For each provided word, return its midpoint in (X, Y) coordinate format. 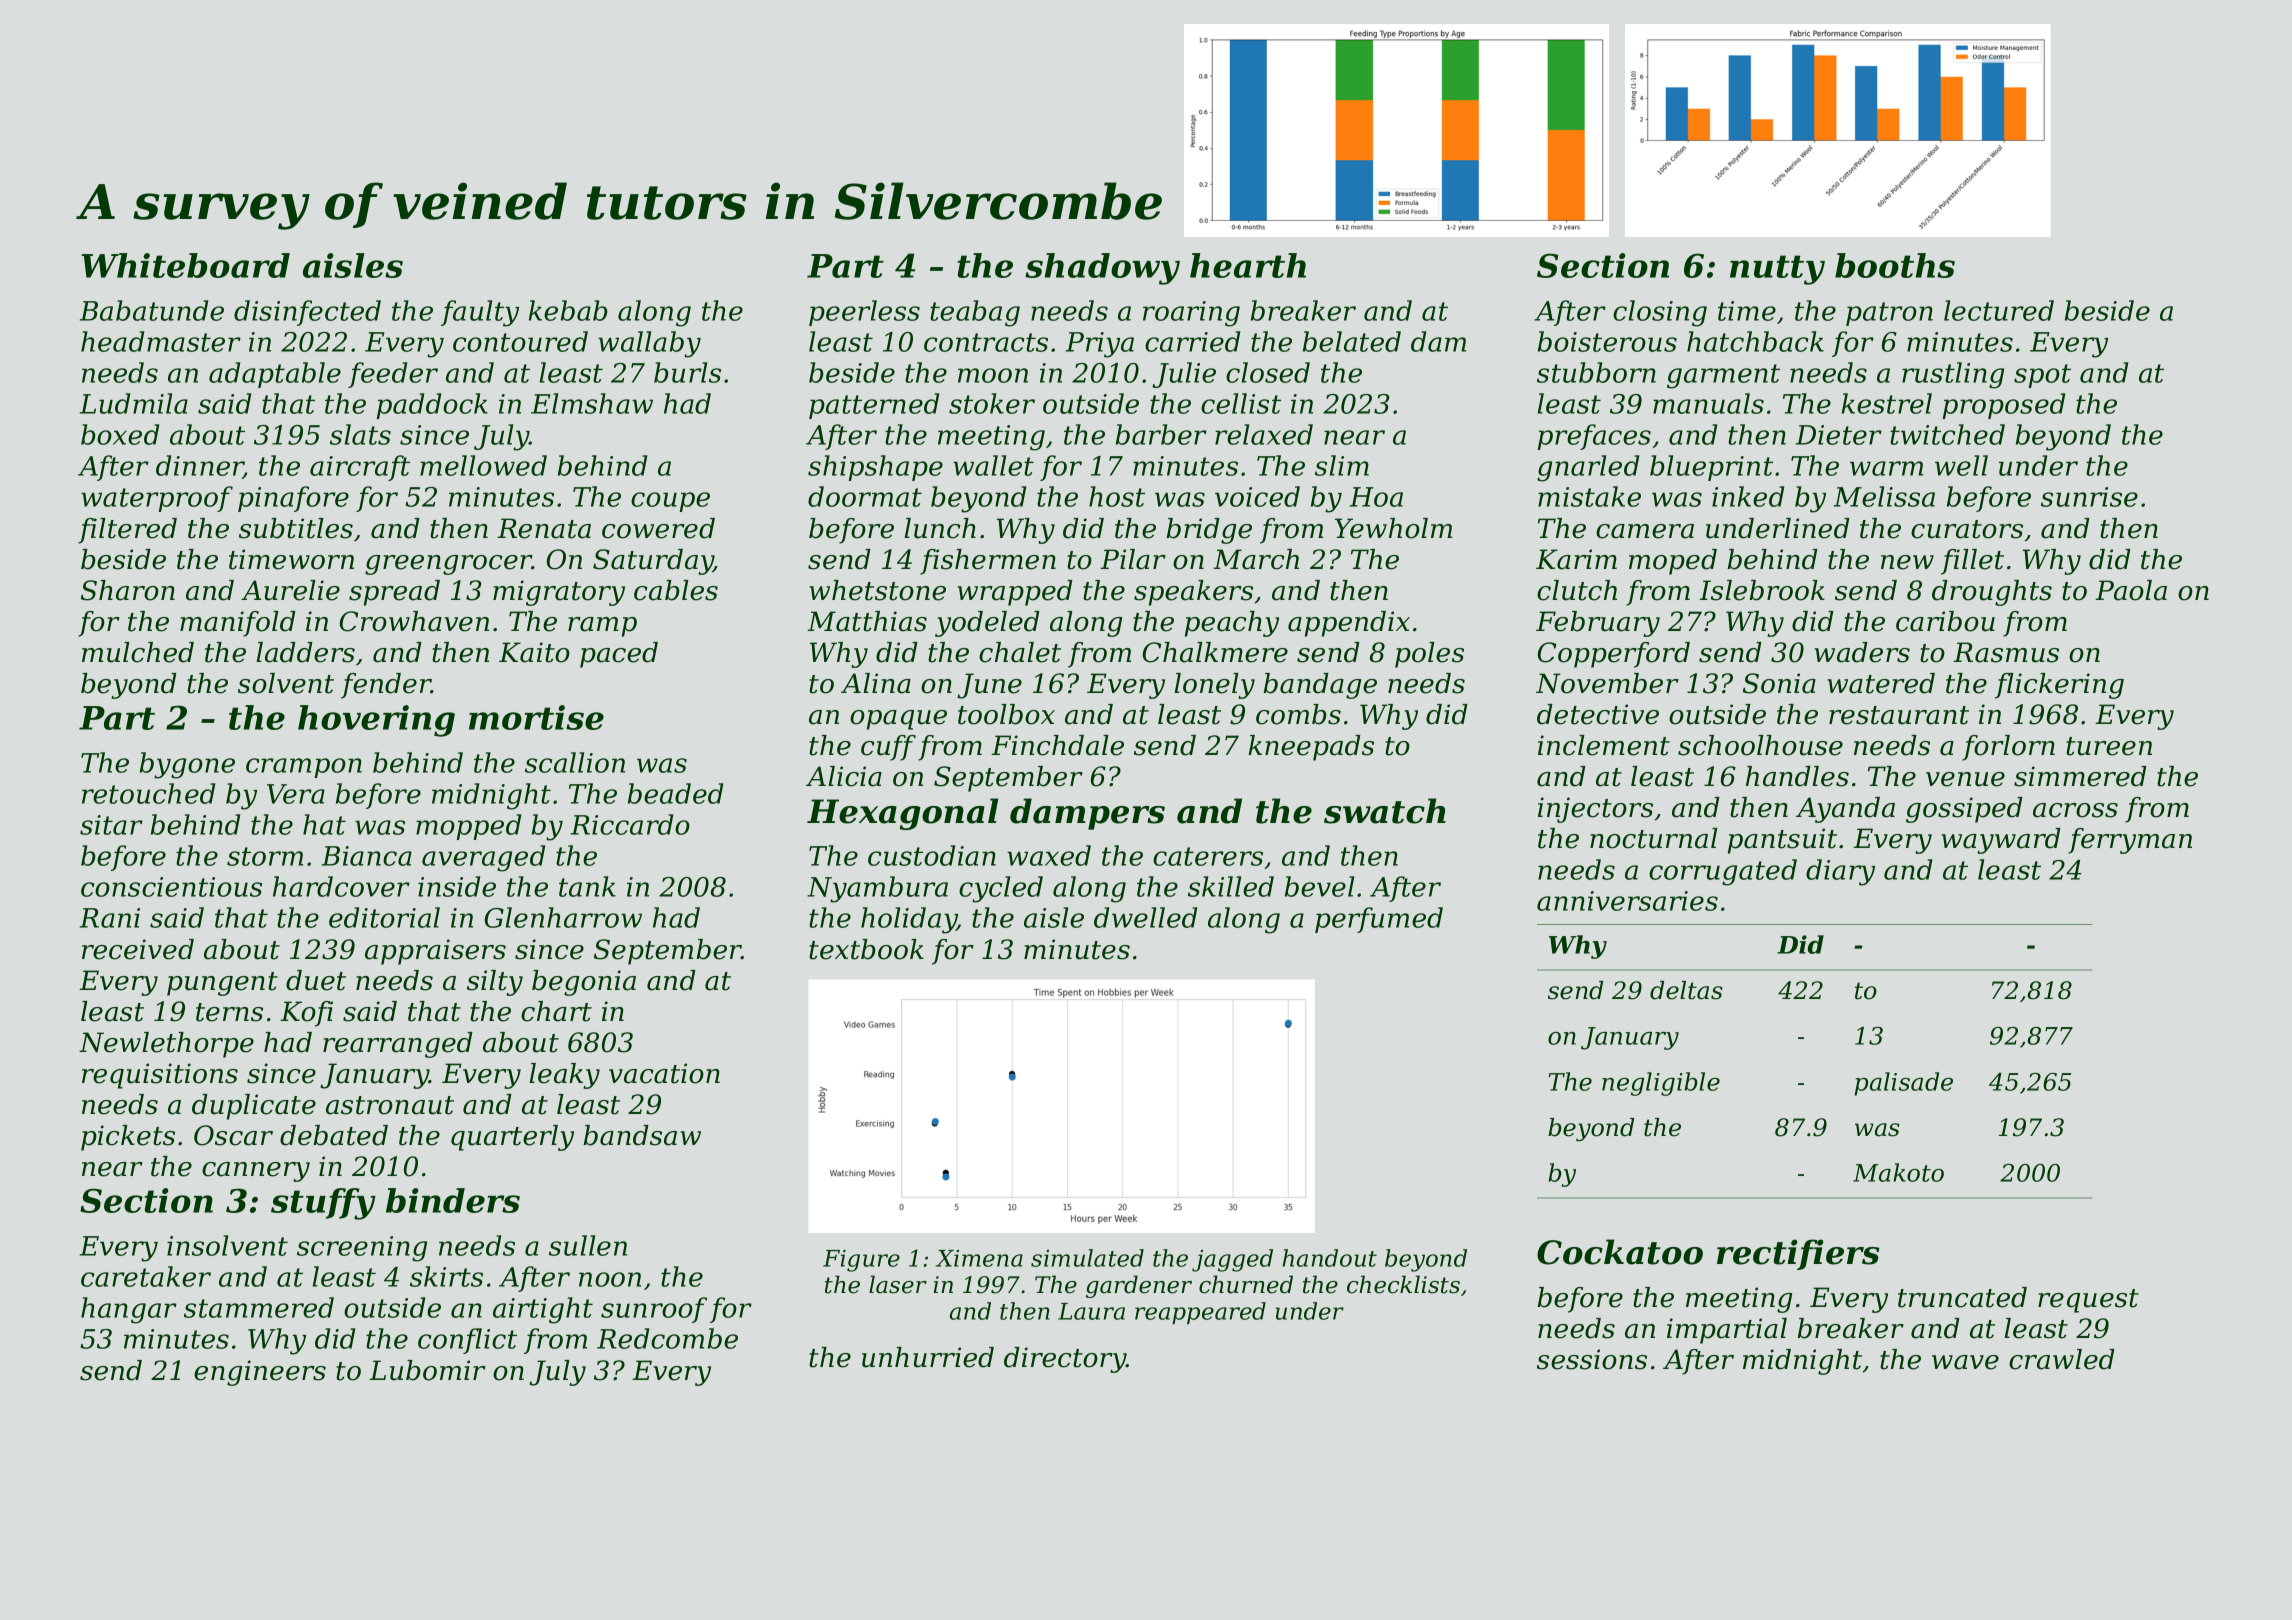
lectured (1999, 310)
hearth (1248, 265)
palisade (1903, 1084)
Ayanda (1845, 810)
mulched (138, 652)
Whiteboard (185, 265)
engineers (260, 1373)
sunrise (2089, 497)
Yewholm (1393, 528)
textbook (866, 949)
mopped (468, 827)
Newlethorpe (166, 1045)
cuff (888, 748)
